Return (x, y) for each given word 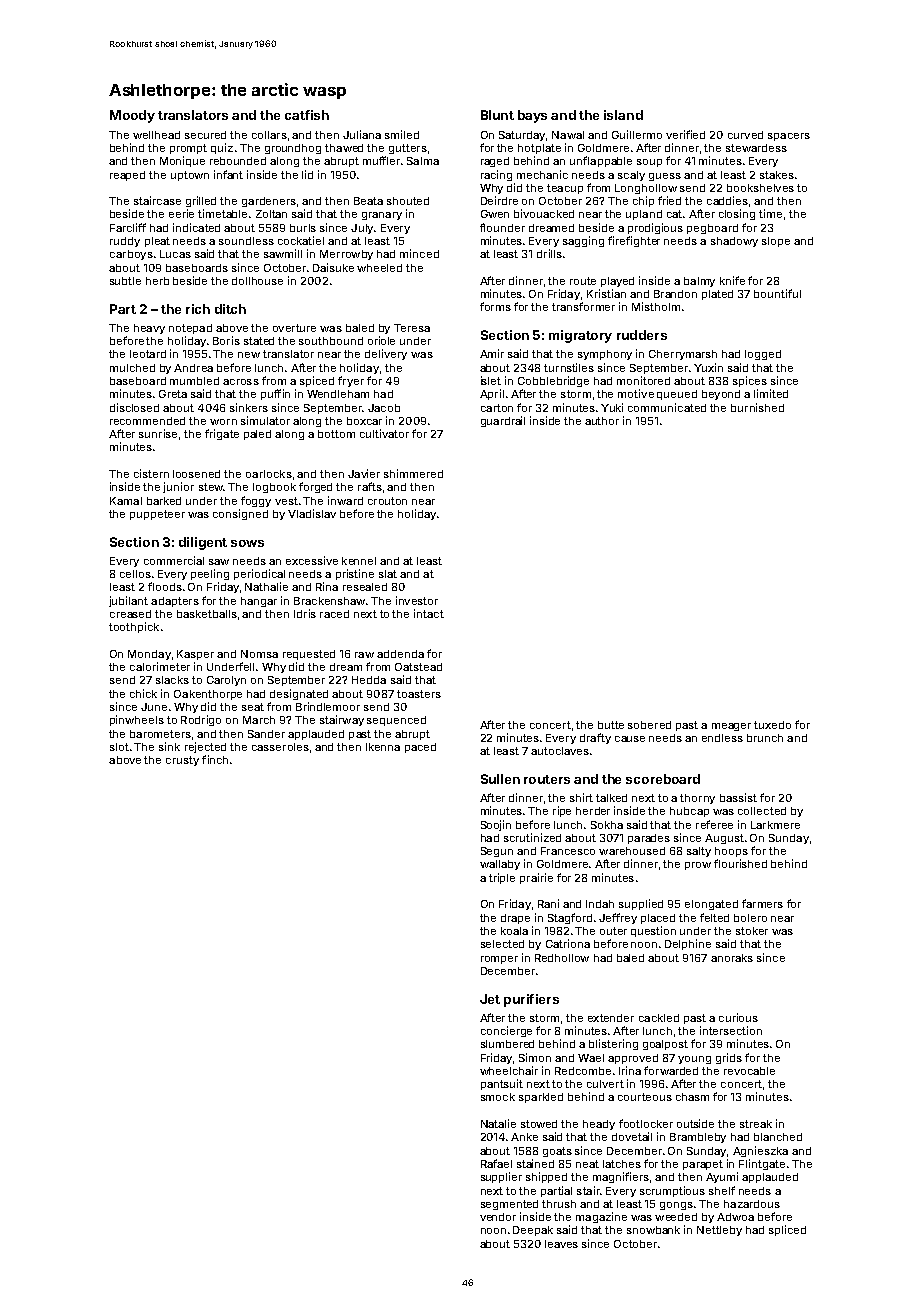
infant (228, 174)
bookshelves (760, 188)
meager (731, 727)
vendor (498, 1217)
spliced (787, 1230)
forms (495, 306)
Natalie (498, 1123)
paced (420, 748)
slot (119, 747)
